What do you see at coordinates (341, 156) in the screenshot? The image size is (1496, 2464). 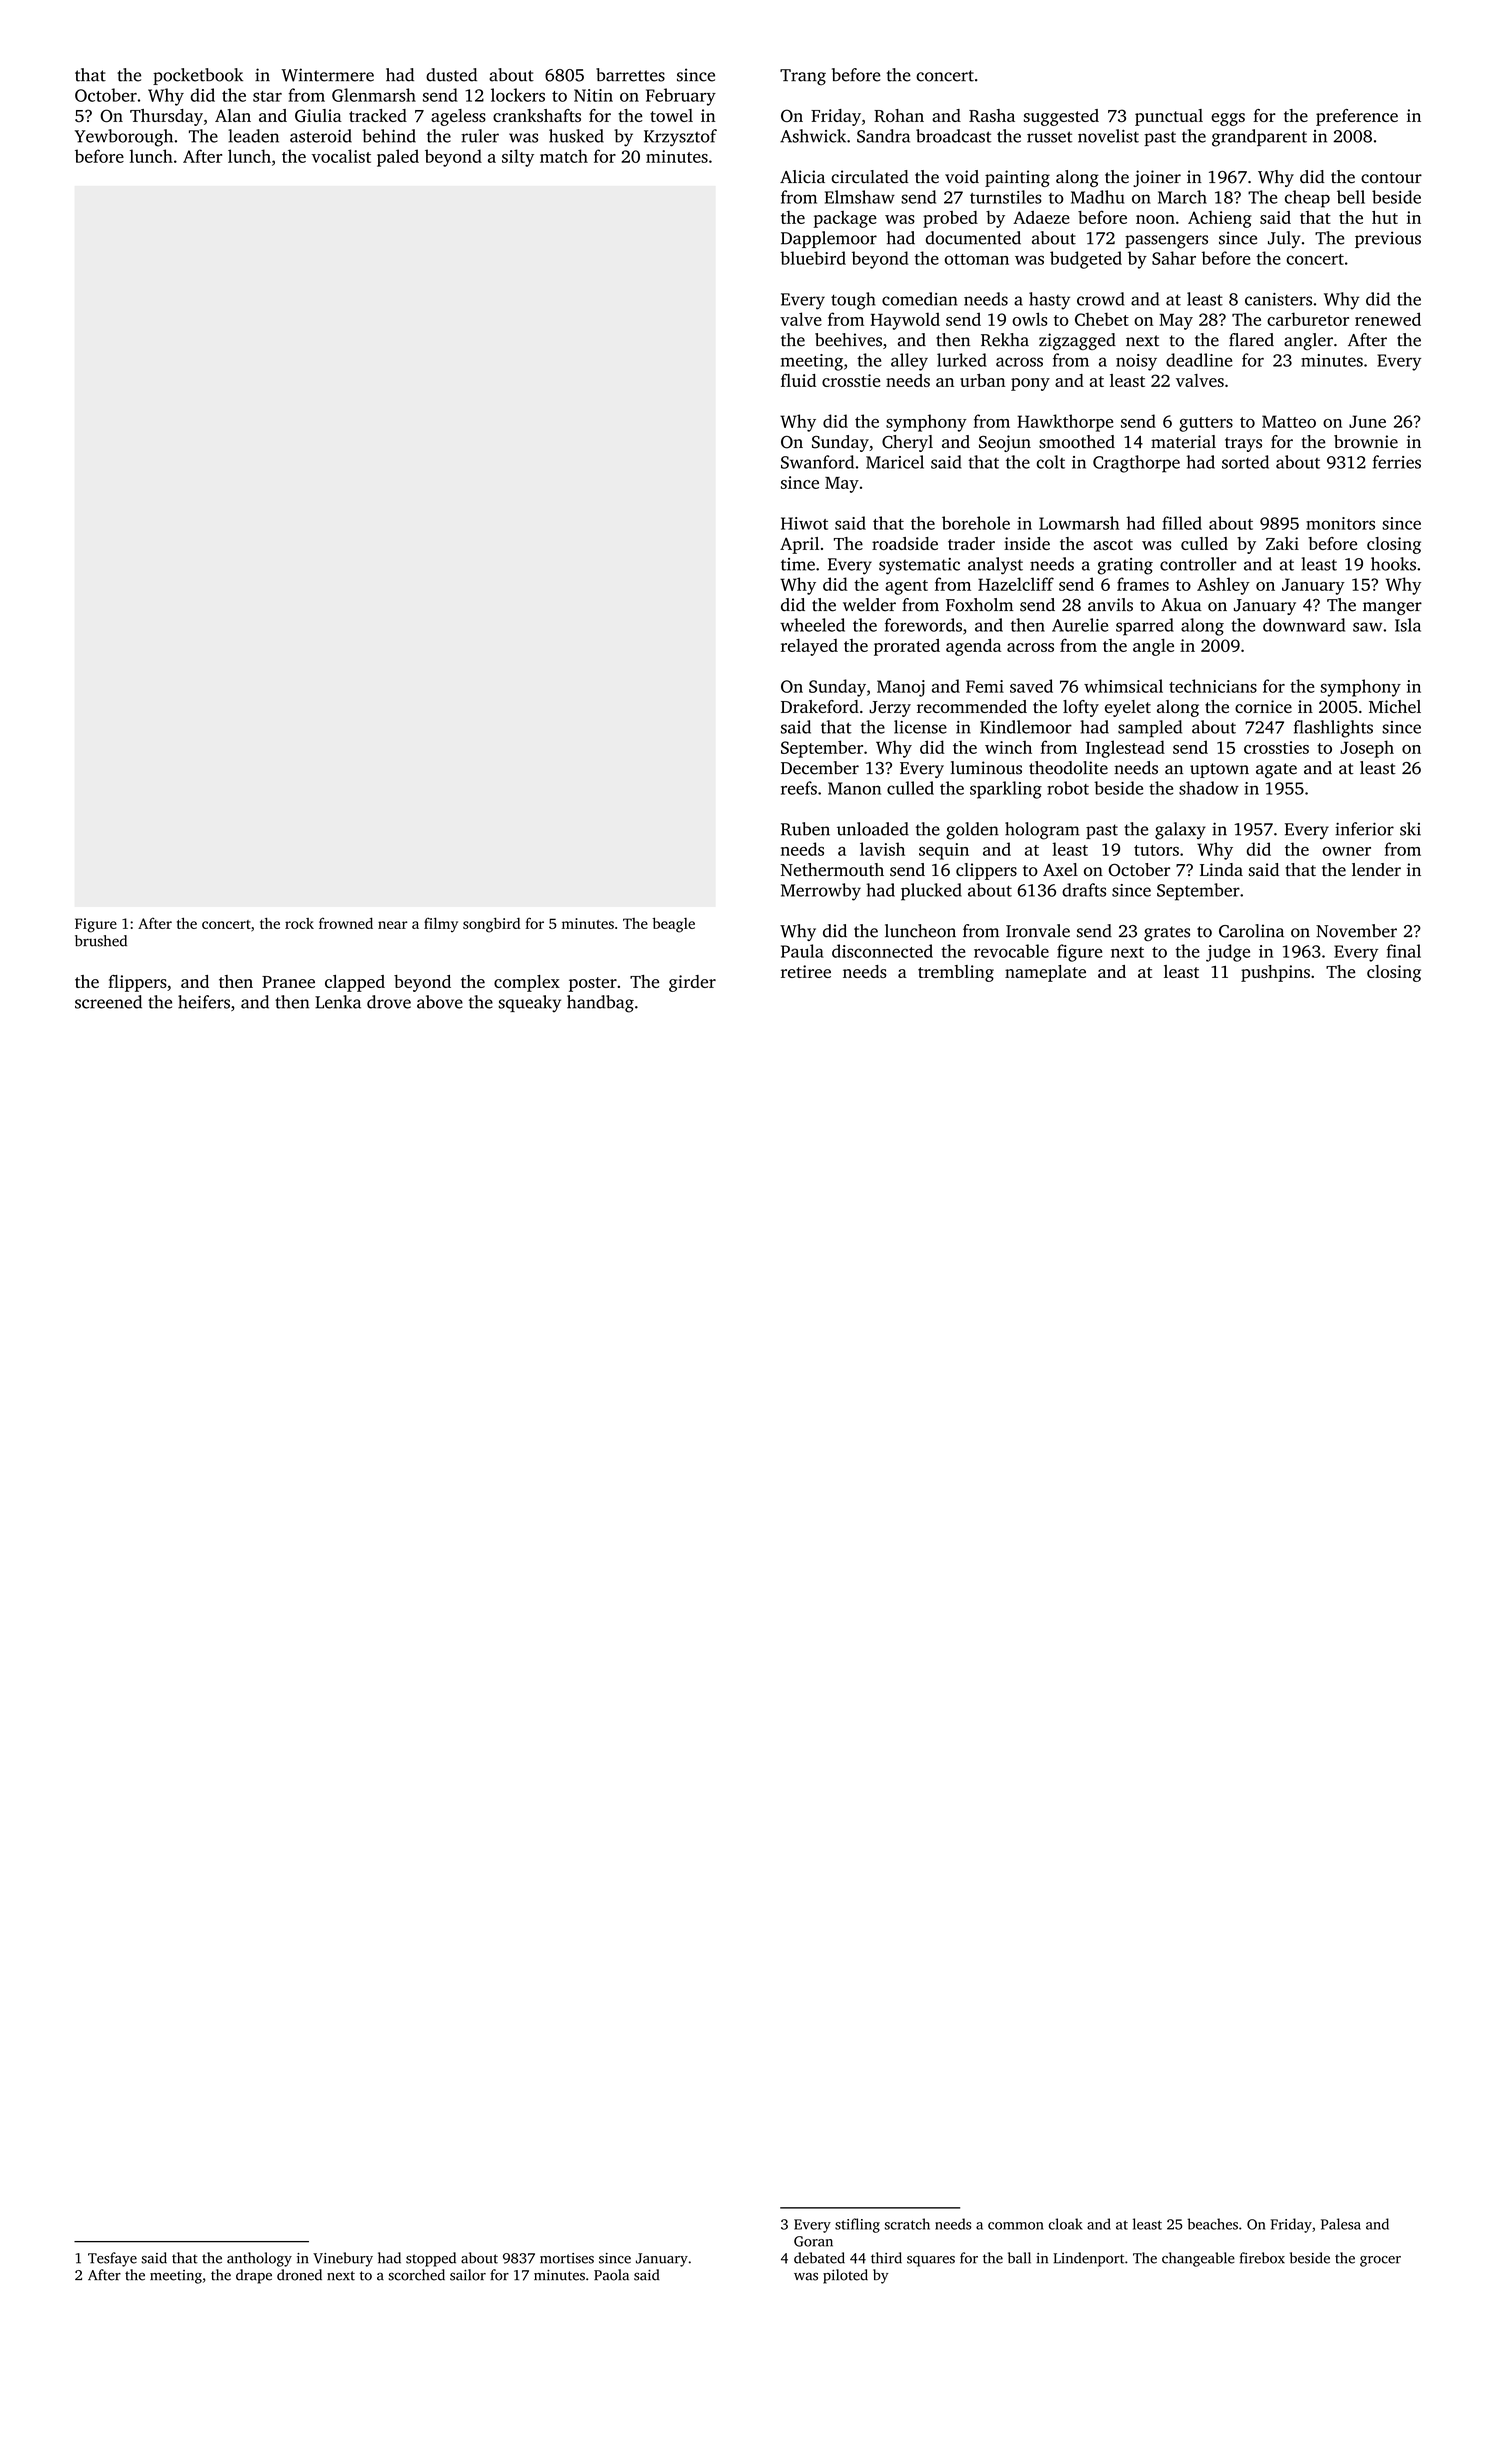 I see `vocalist` at bounding box center [341, 156].
